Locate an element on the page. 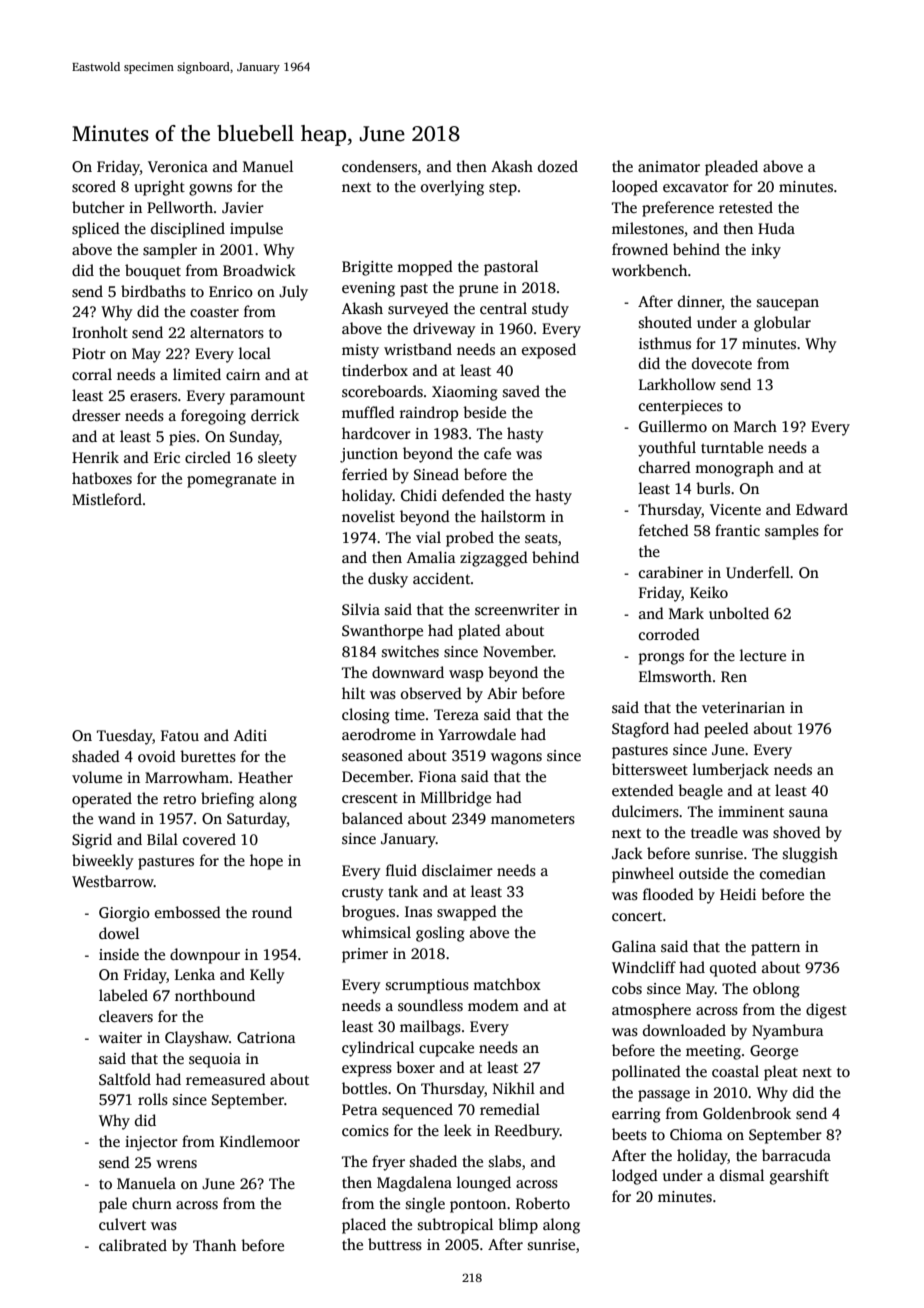 Image resolution: width=924 pixels, height=1308 pixels. Piotr is located at coordinates (89, 353).
